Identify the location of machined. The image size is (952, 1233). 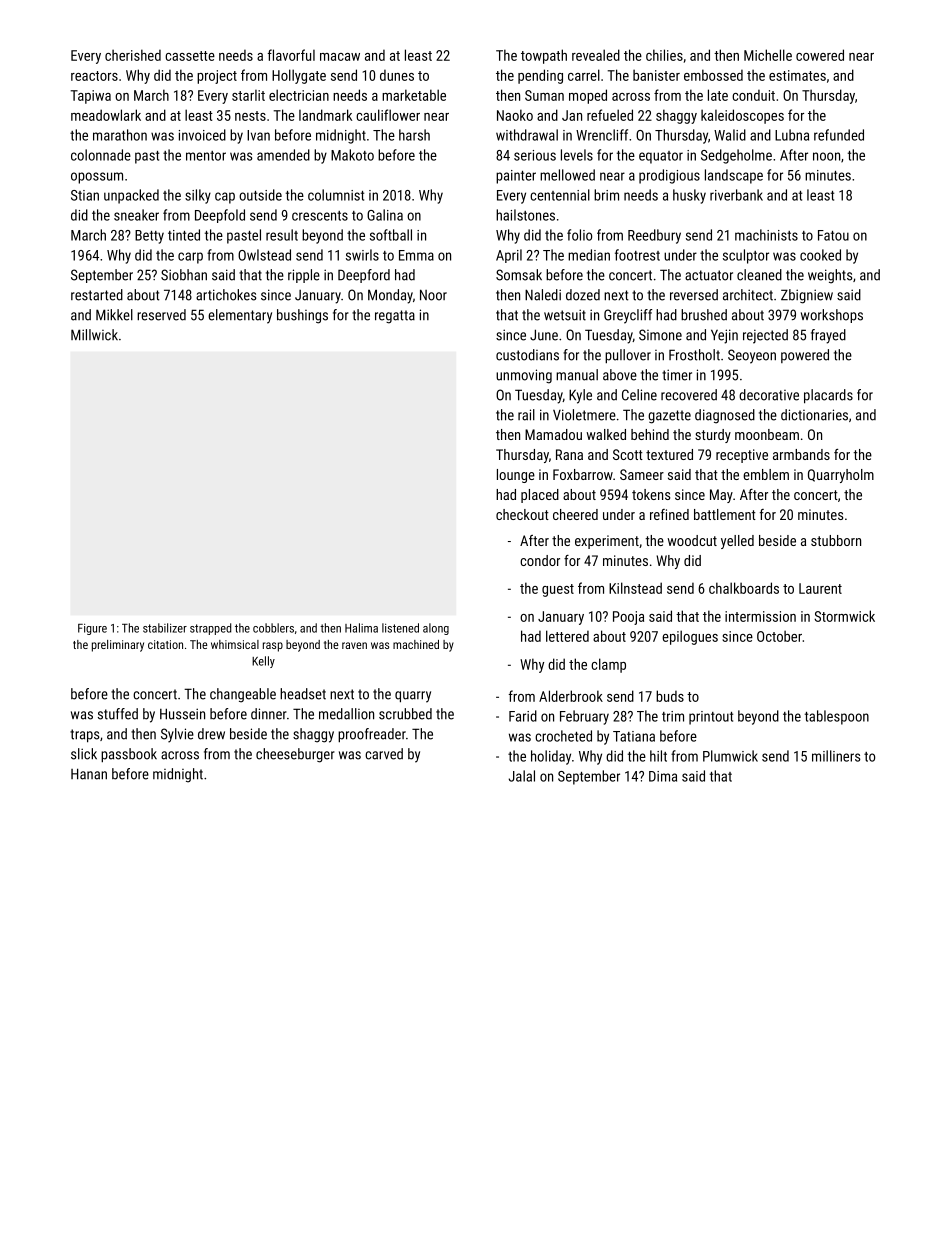
(416, 644).
